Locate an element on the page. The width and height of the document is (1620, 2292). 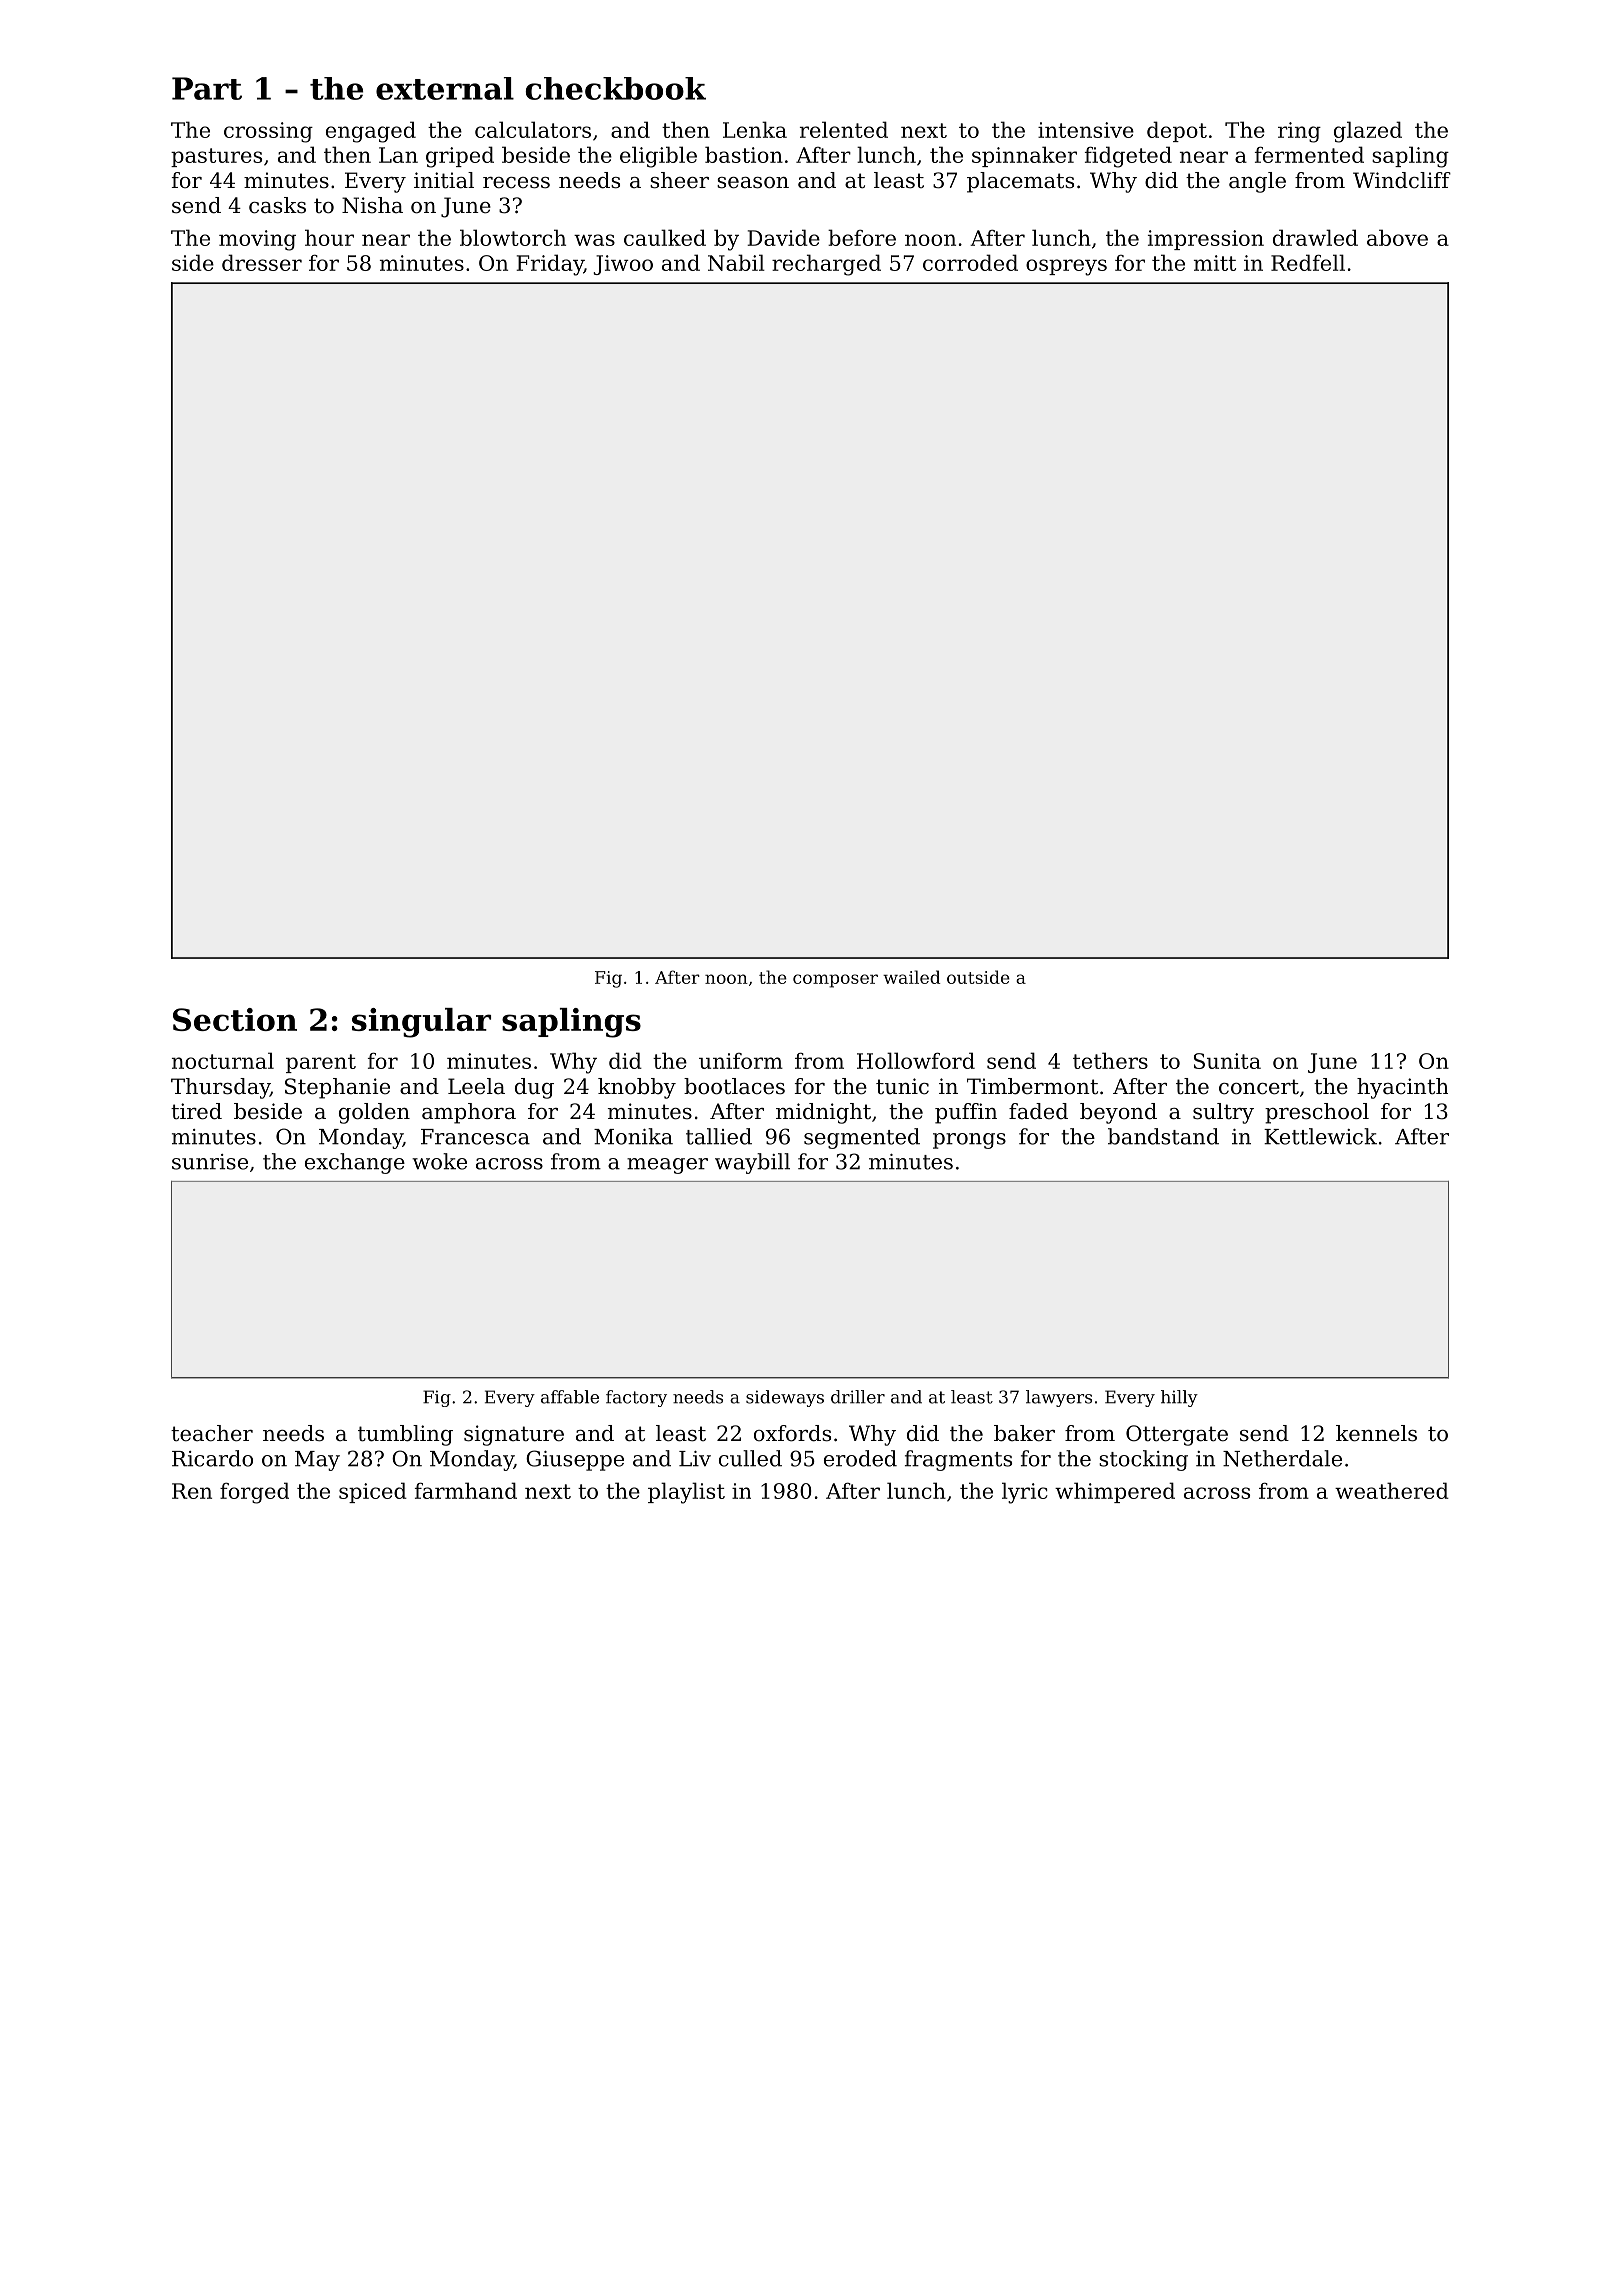
meager is located at coordinates (667, 1166).
